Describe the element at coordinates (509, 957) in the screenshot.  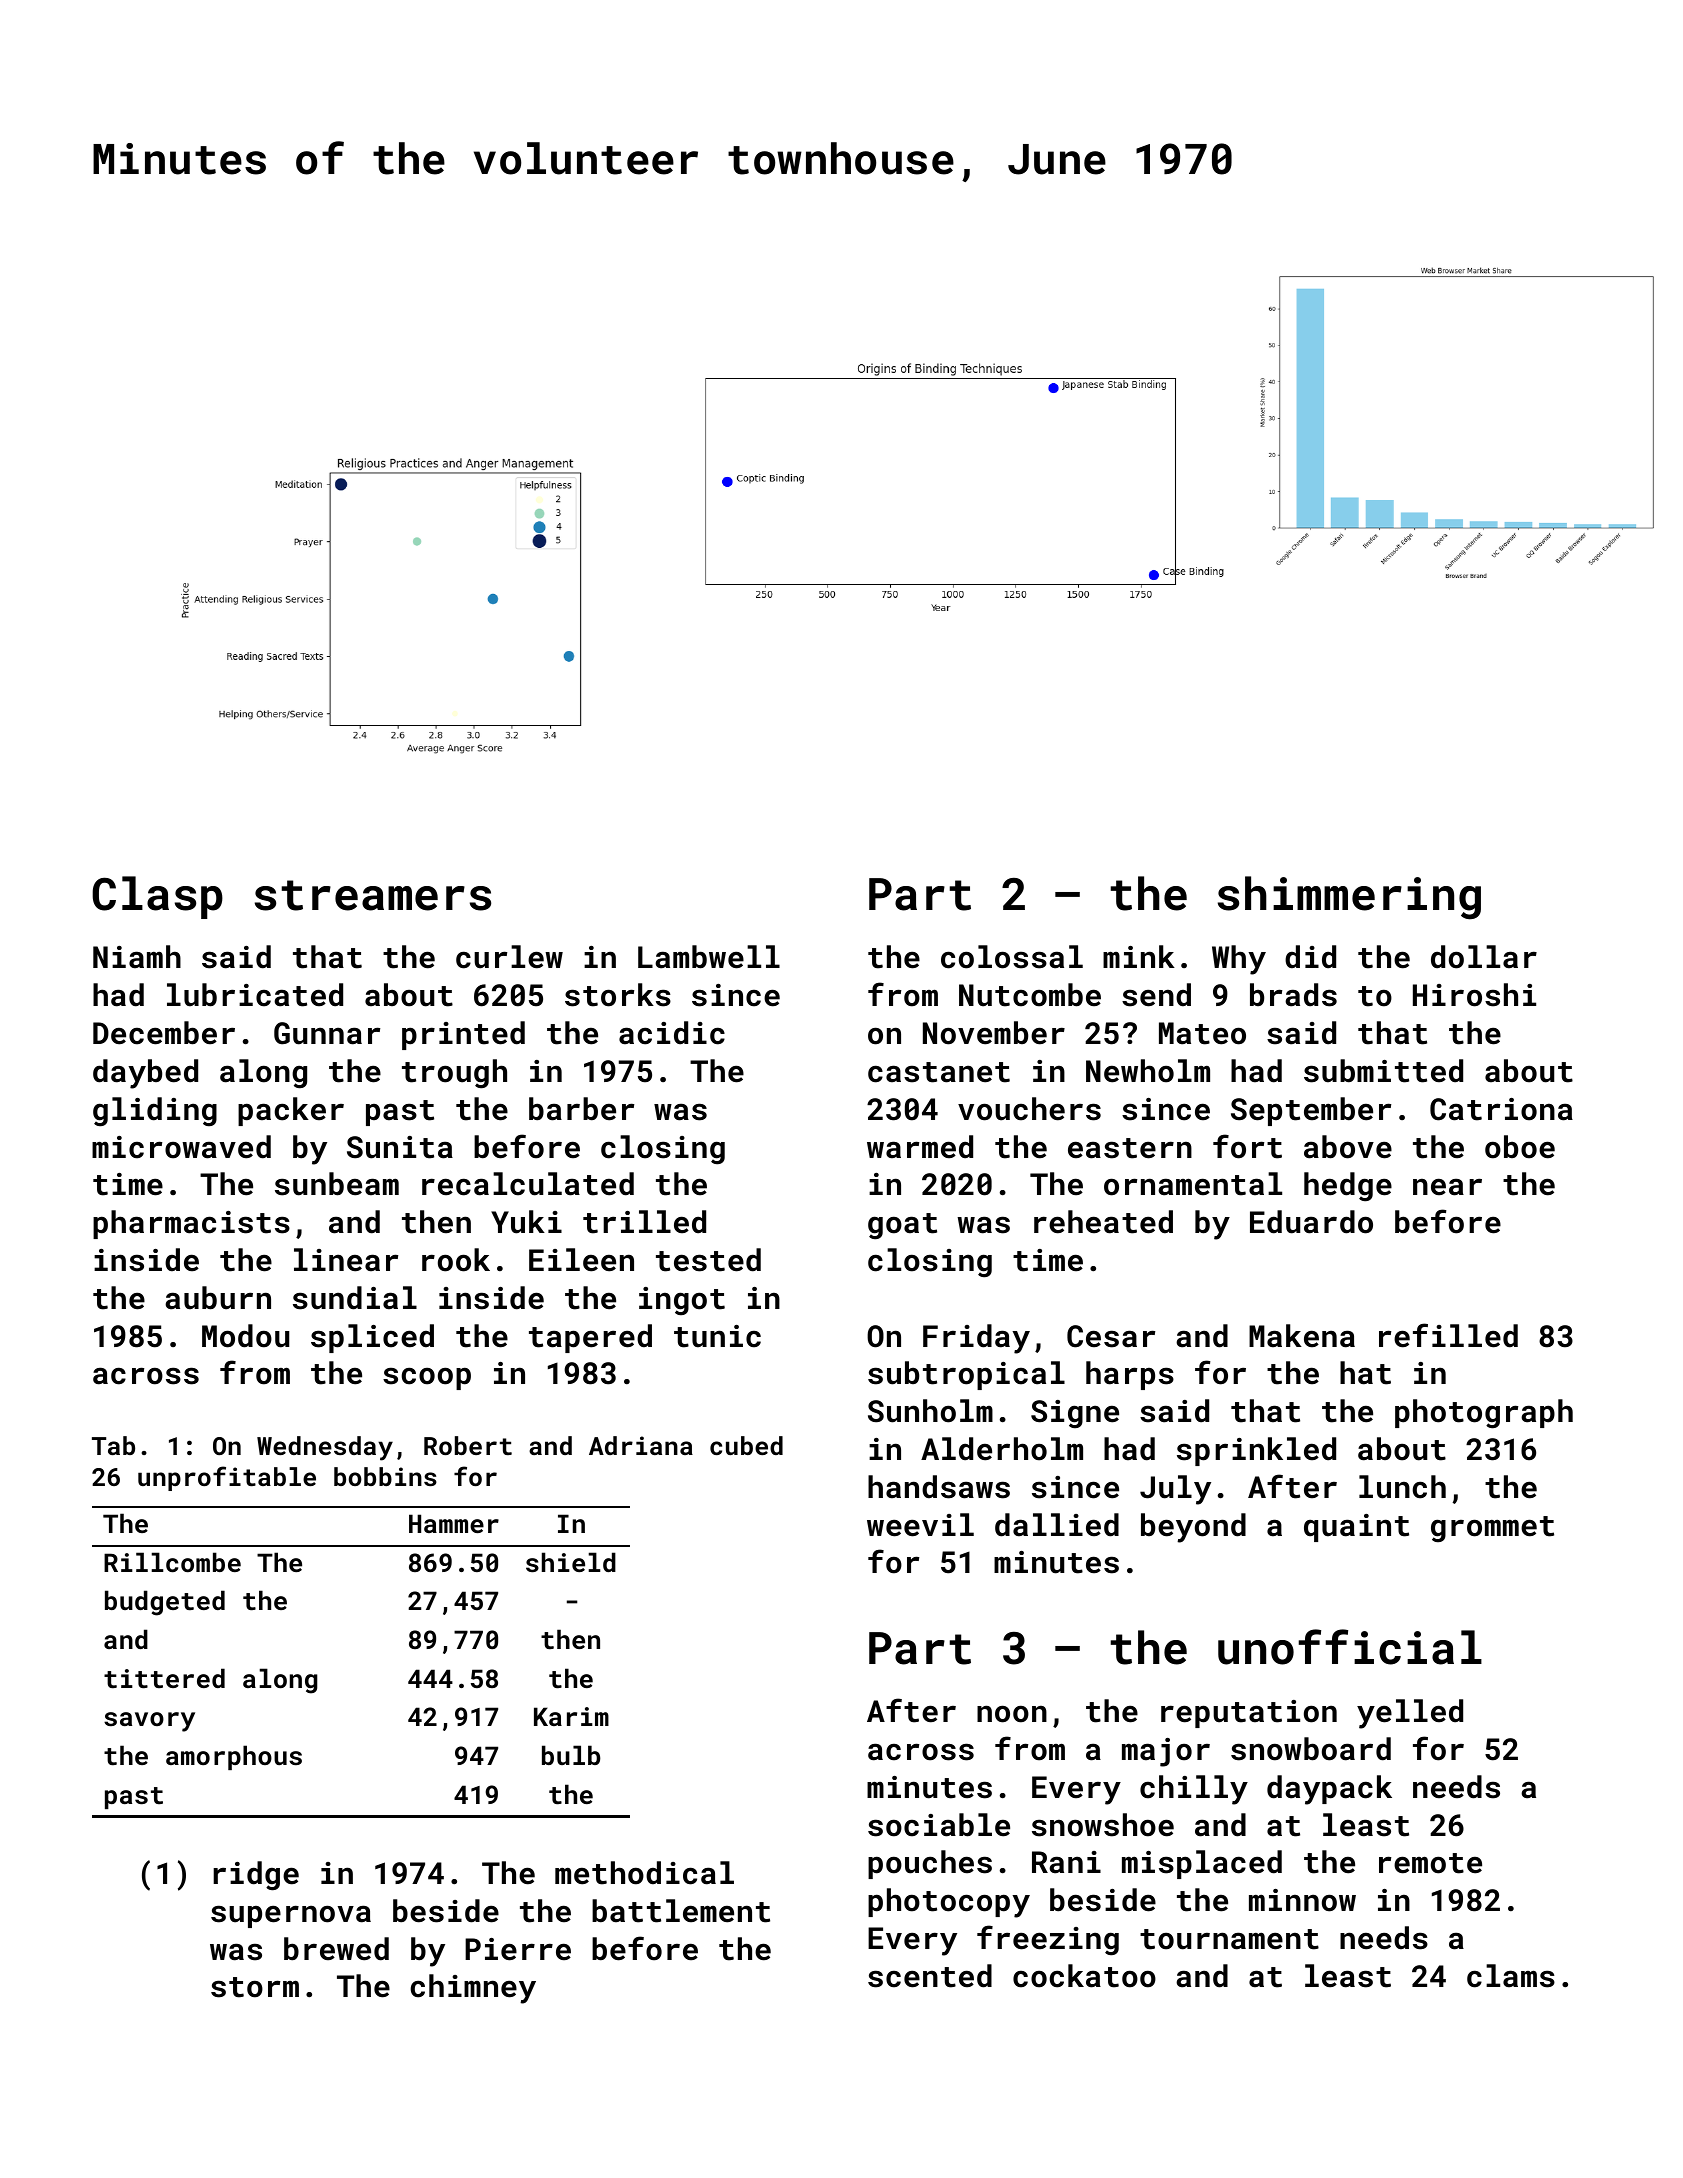
I see `curlew` at that location.
